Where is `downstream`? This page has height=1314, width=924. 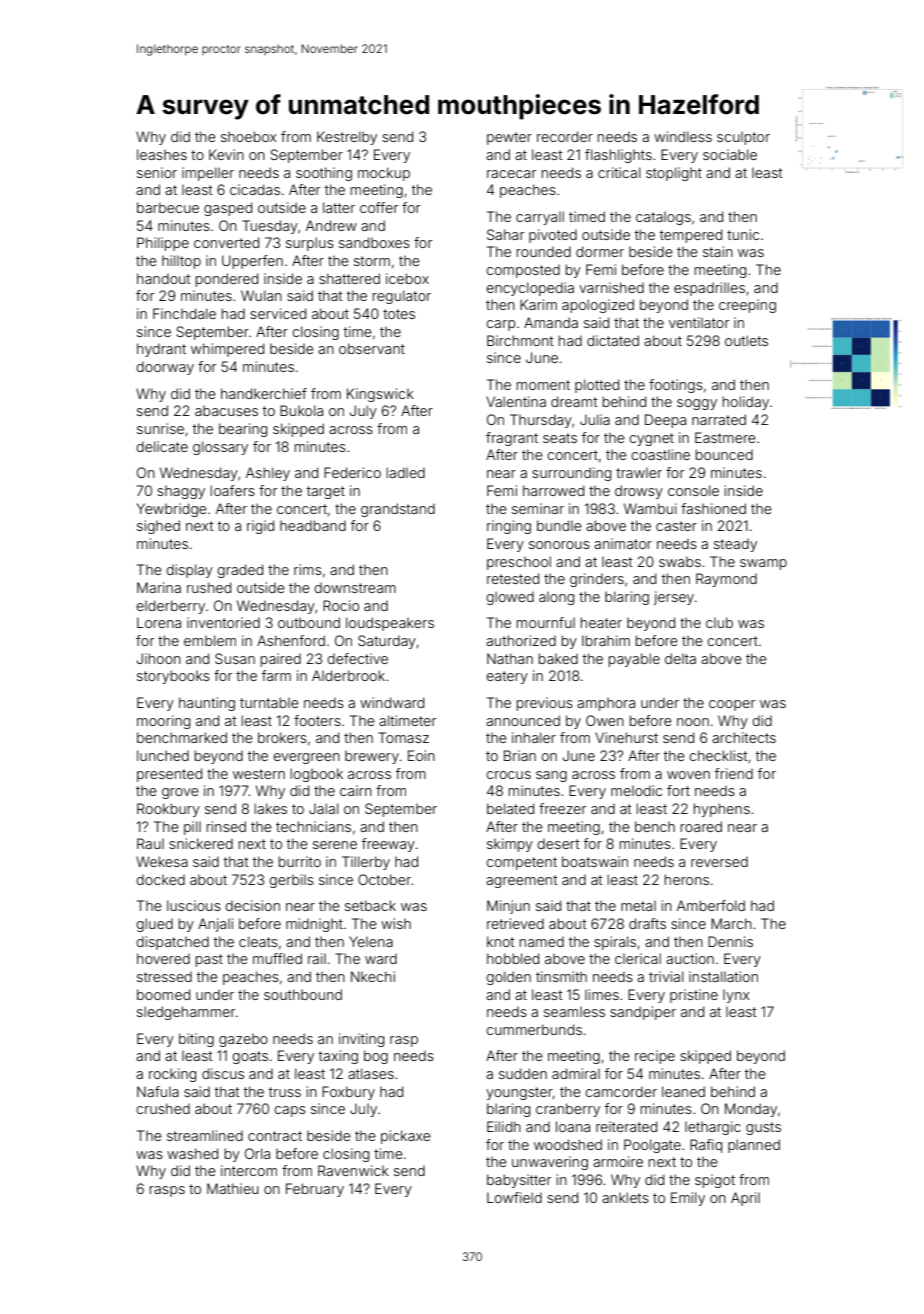
downstream is located at coordinates (355, 587).
